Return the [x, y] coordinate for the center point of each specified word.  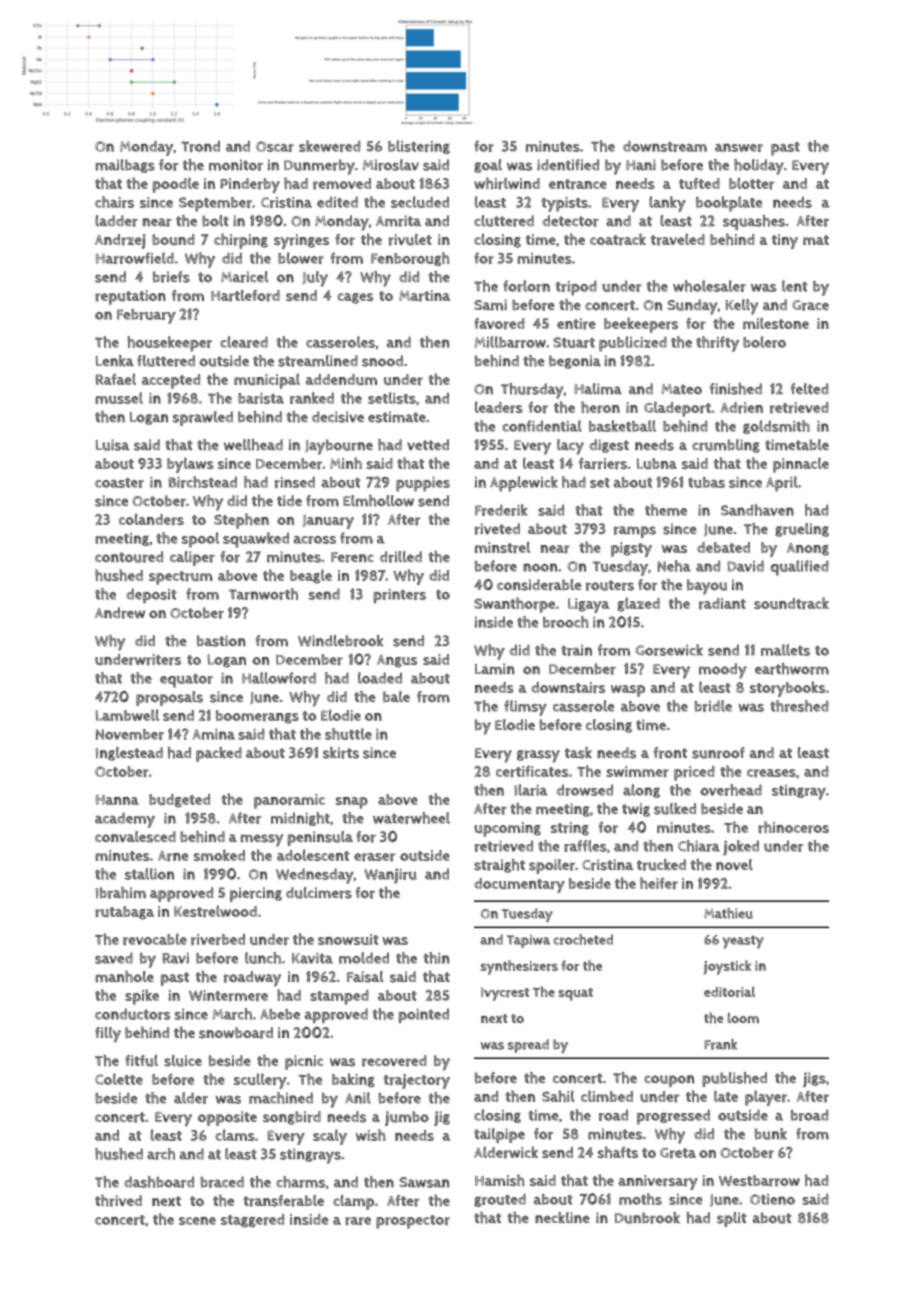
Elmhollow [378, 501]
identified [568, 165]
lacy [570, 447]
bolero [764, 342]
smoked [219, 855]
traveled [678, 239]
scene [197, 1221]
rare [358, 1221]
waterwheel [411, 818]
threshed [799, 706]
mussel [119, 398]
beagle [311, 576]
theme [666, 510]
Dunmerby [319, 167]
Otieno [772, 1199]
